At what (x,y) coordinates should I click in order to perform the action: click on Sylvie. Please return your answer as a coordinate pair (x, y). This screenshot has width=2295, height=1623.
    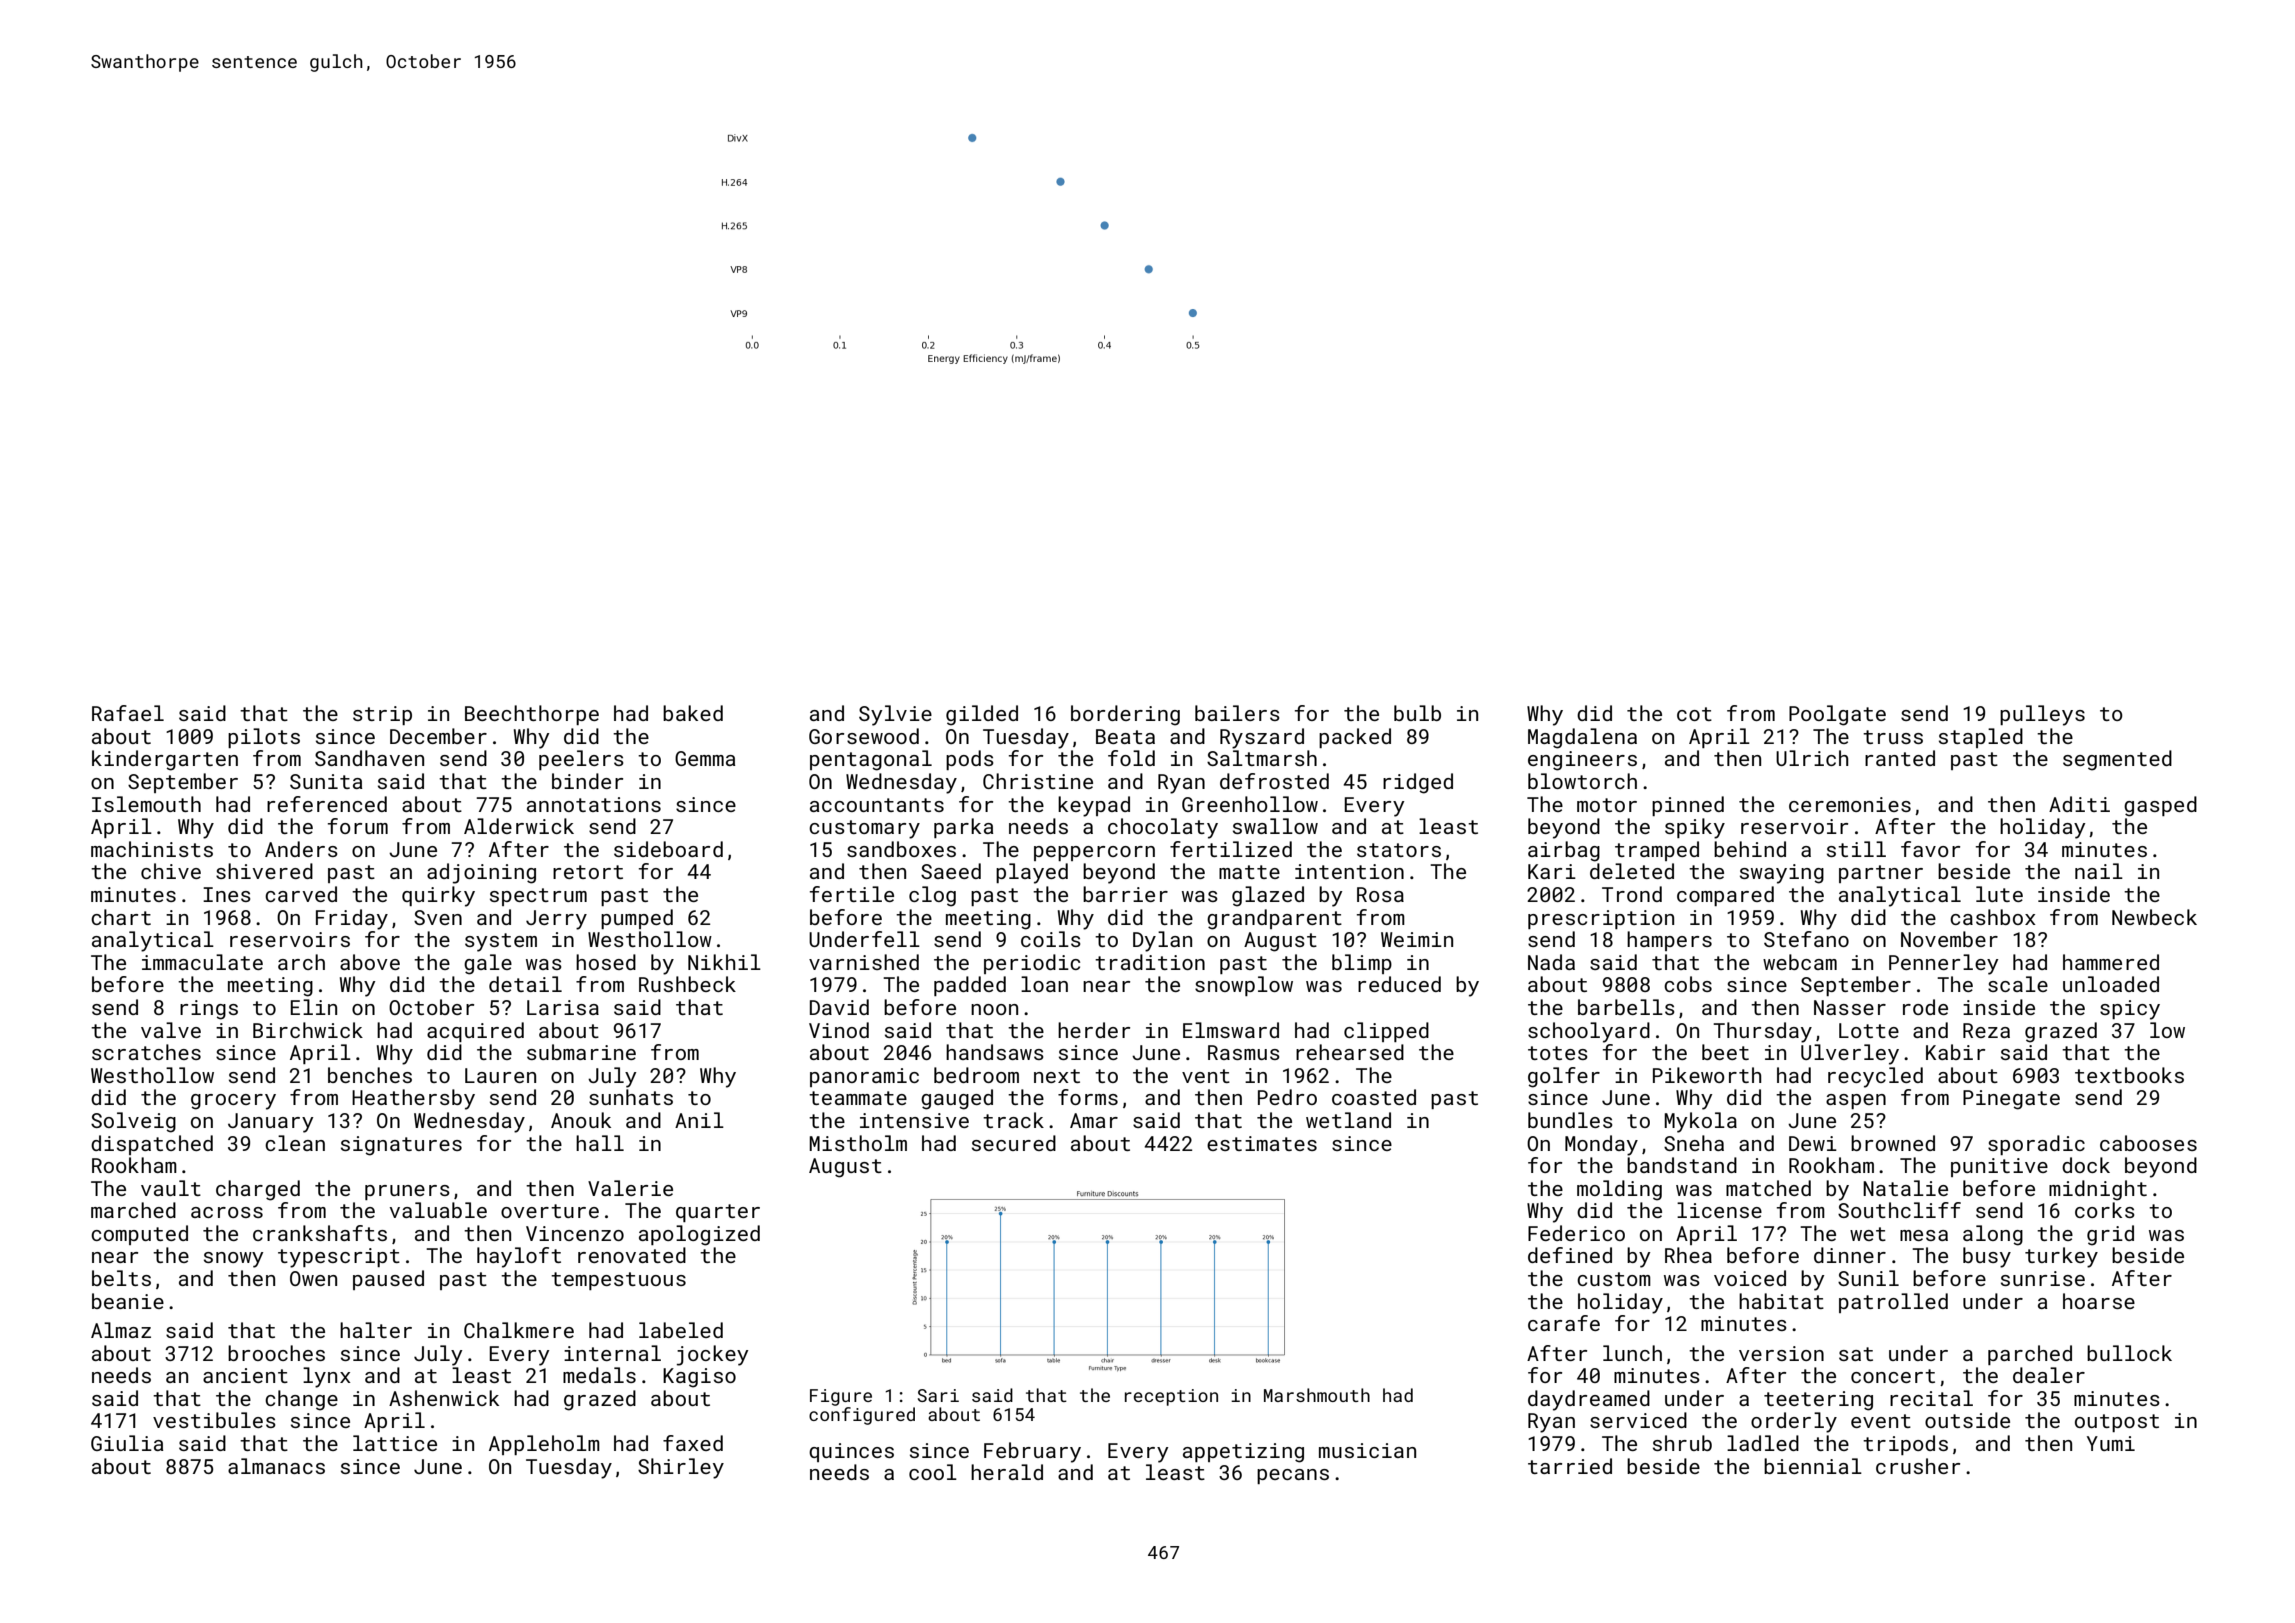
    Looking at the image, I should click on (895, 715).
